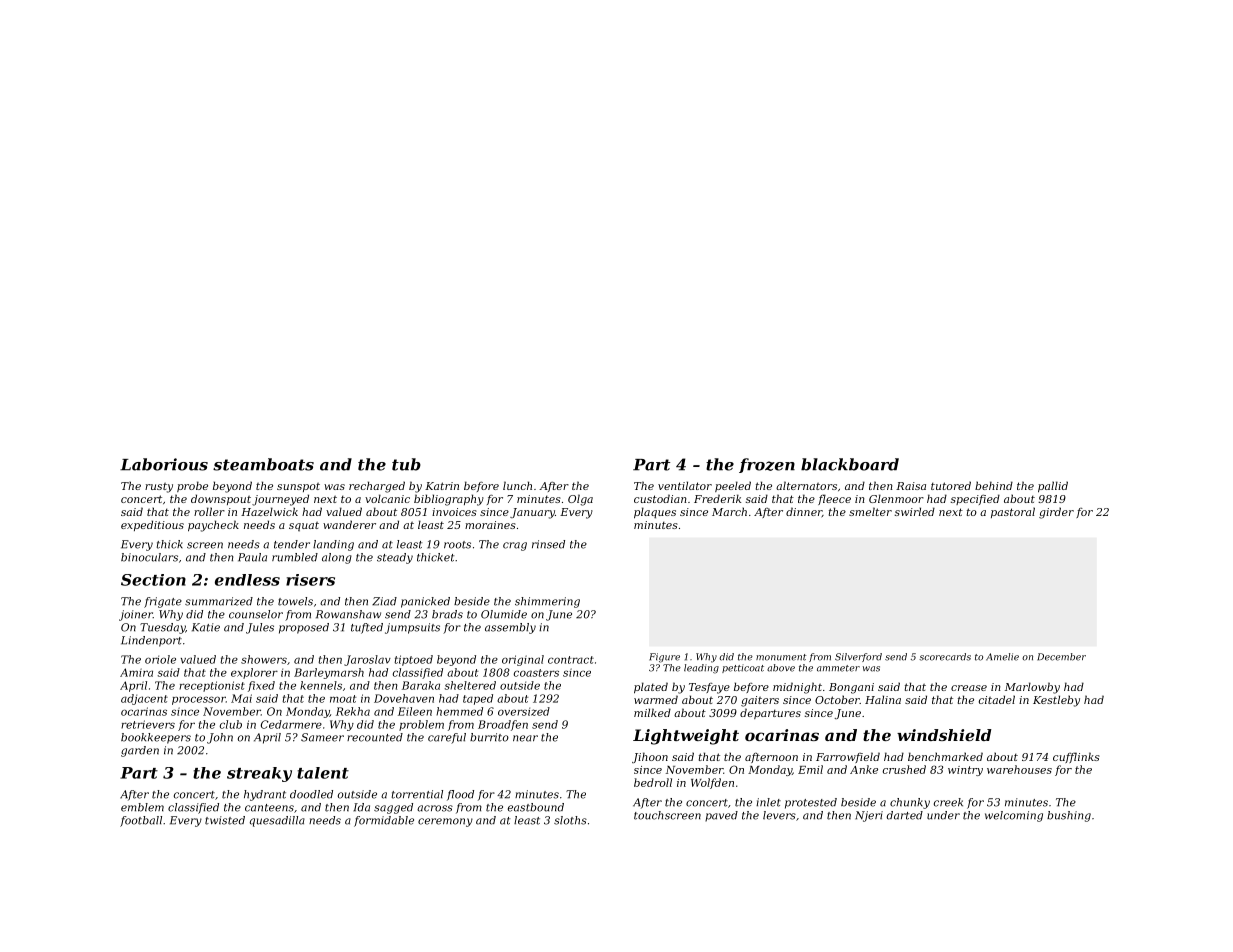 The image size is (1233, 952). Describe the element at coordinates (767, 465) in the image. I see `frozen` at that location.
